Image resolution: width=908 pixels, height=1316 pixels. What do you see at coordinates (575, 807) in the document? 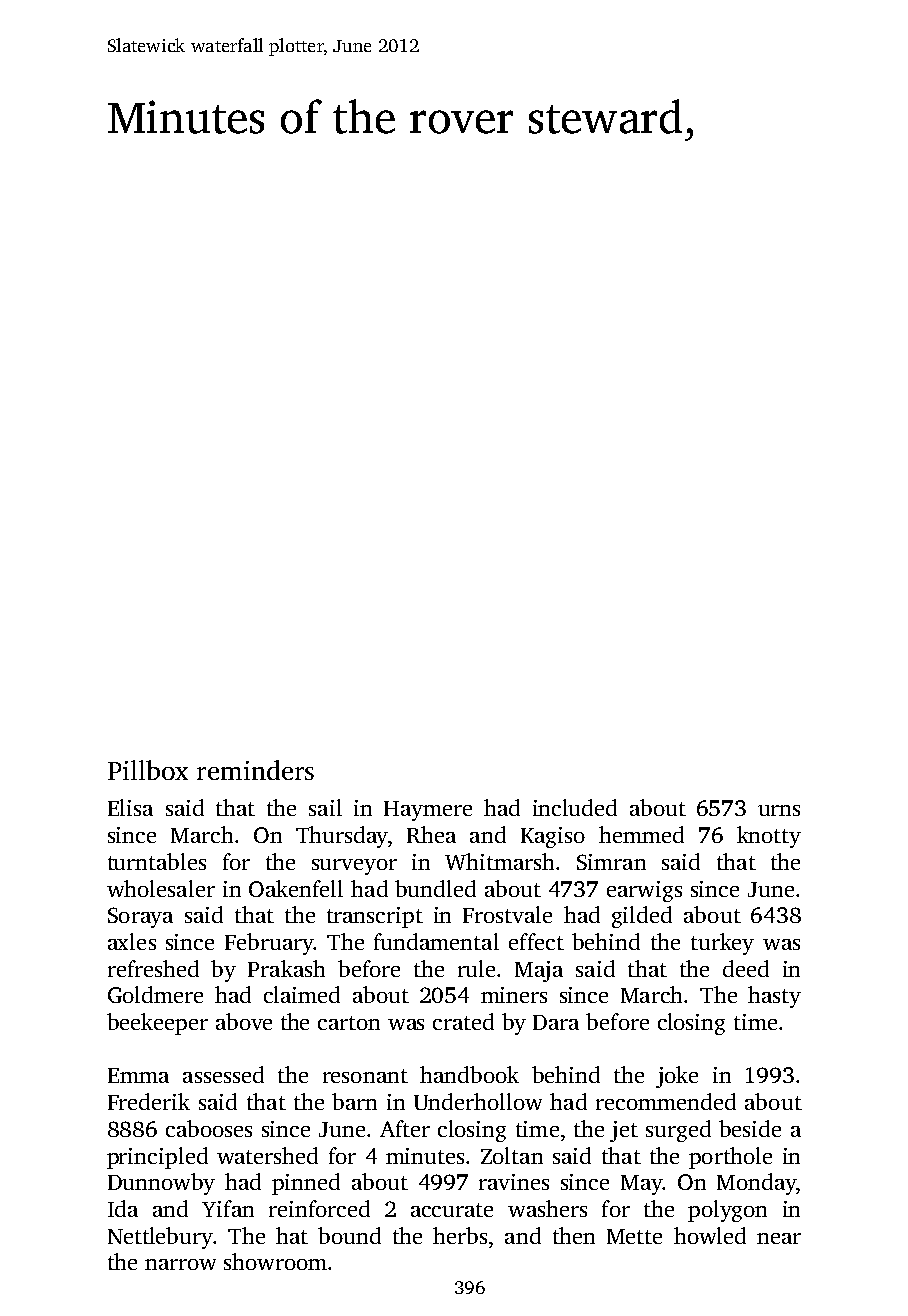
I see `included` at bounding box center [575, 807].
